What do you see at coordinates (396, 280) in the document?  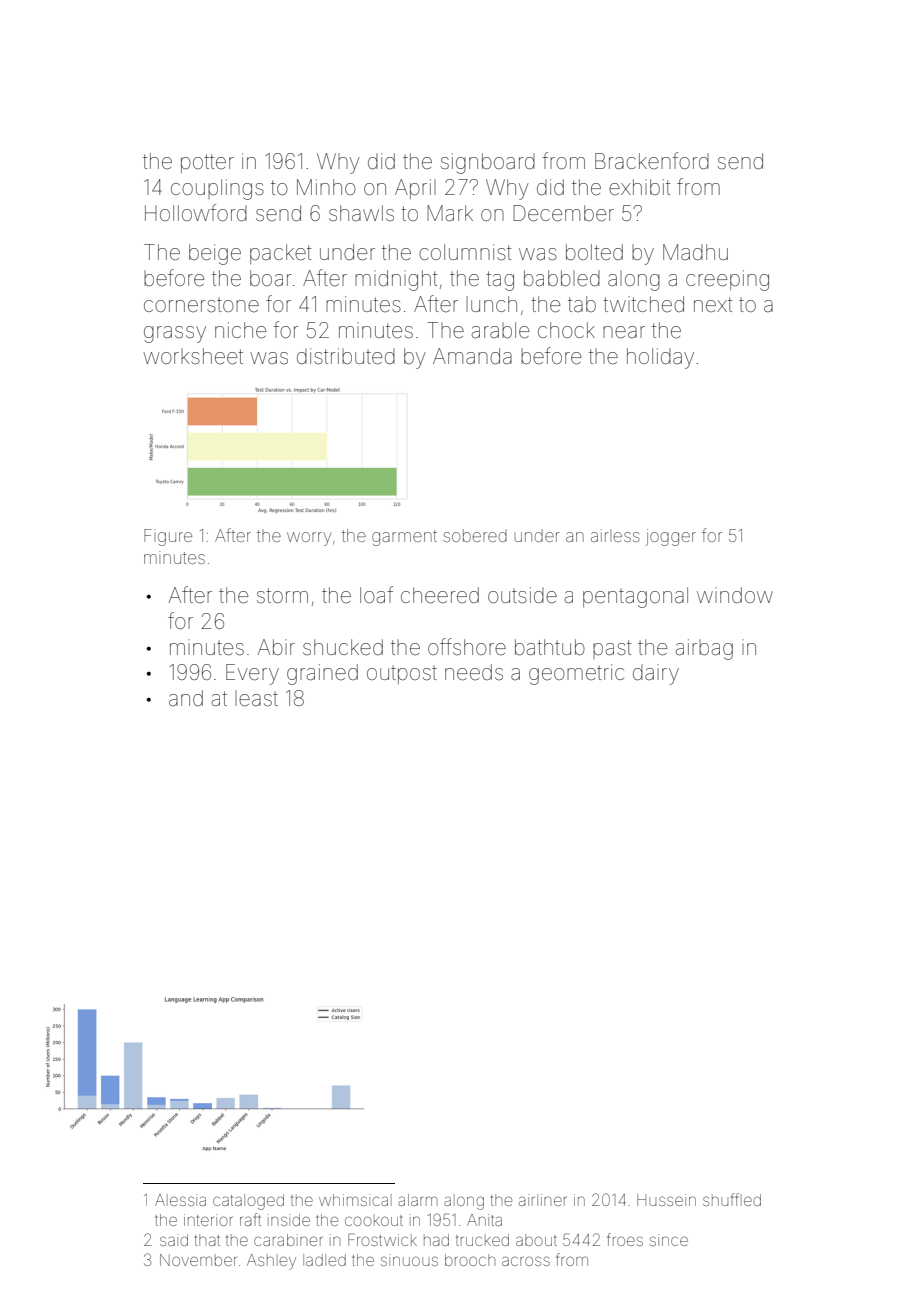 I see `midnight` at bounding box center [396, 280].
